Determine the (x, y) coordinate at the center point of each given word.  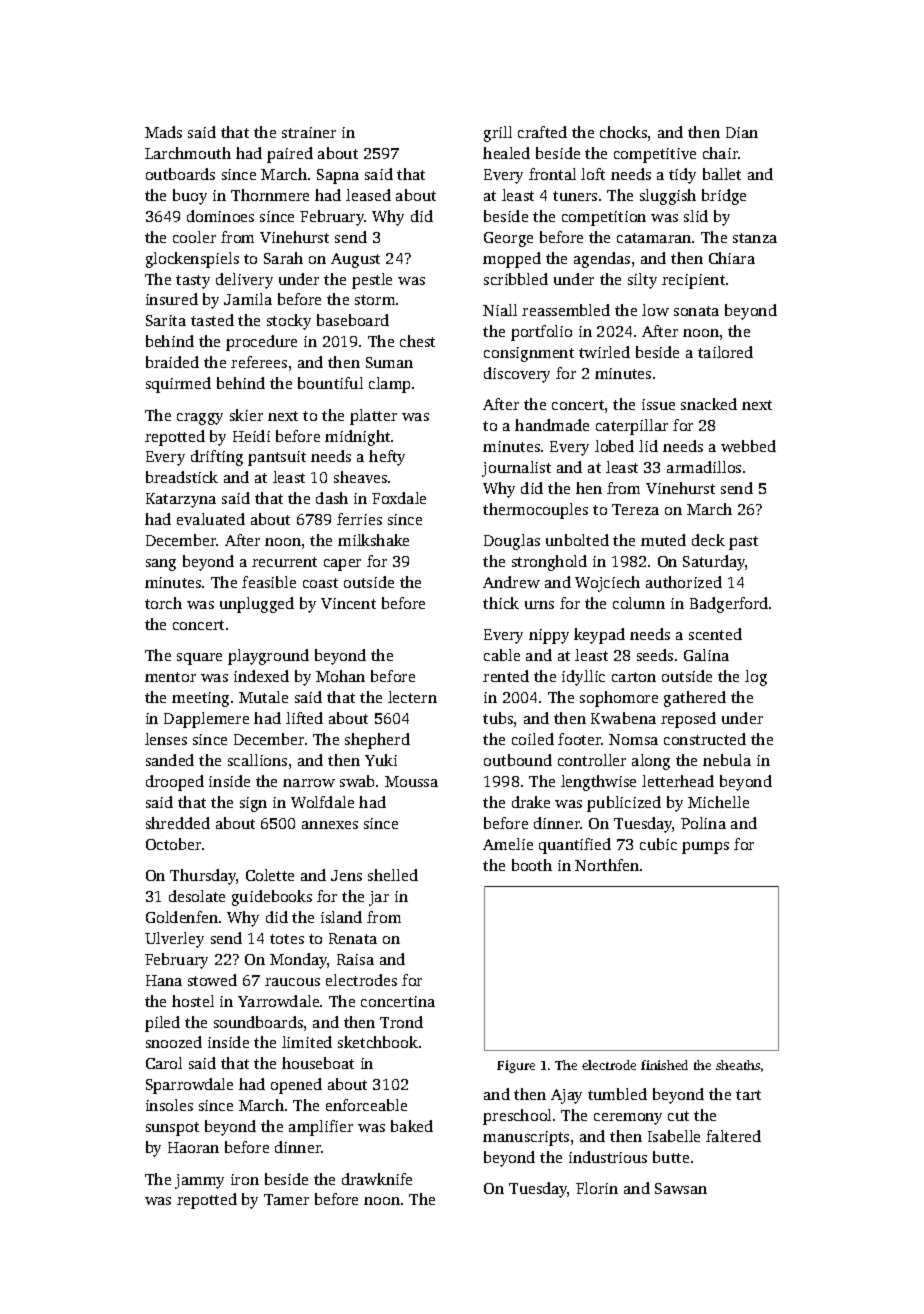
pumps (705, 848)
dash (332, 498)
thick (501, 603)
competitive (655, 155)
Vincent (348, 603)
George (508, 239)
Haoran (193, 1147)
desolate (197, 896)
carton (634, 677)
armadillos (704, 467)
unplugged (257, 605)
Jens (346, 875)
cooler (194, 237)
